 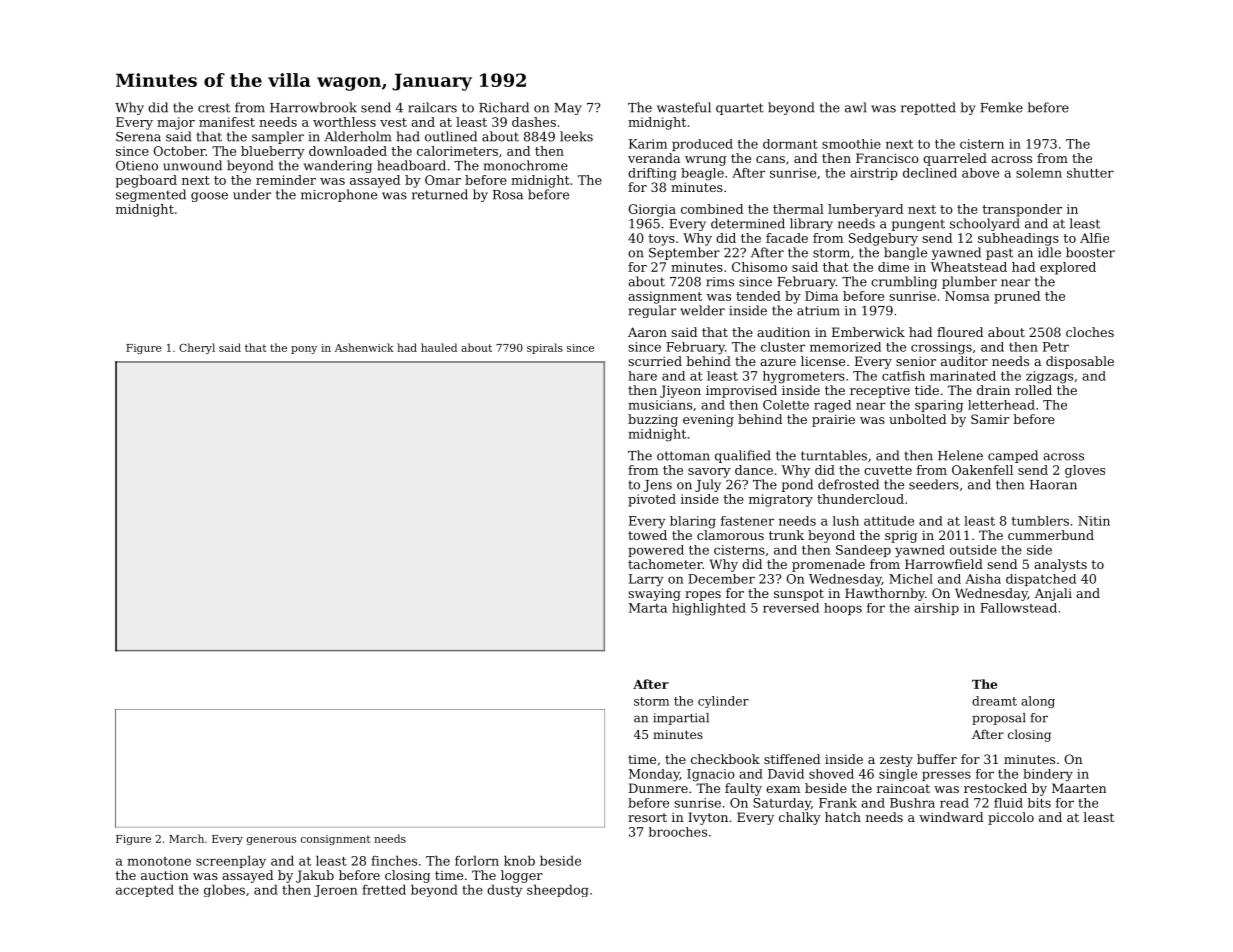 What do you see at coordinates (137, 166) in the screenshot?
I see `Otieno` at bounding box center [137, 166].
